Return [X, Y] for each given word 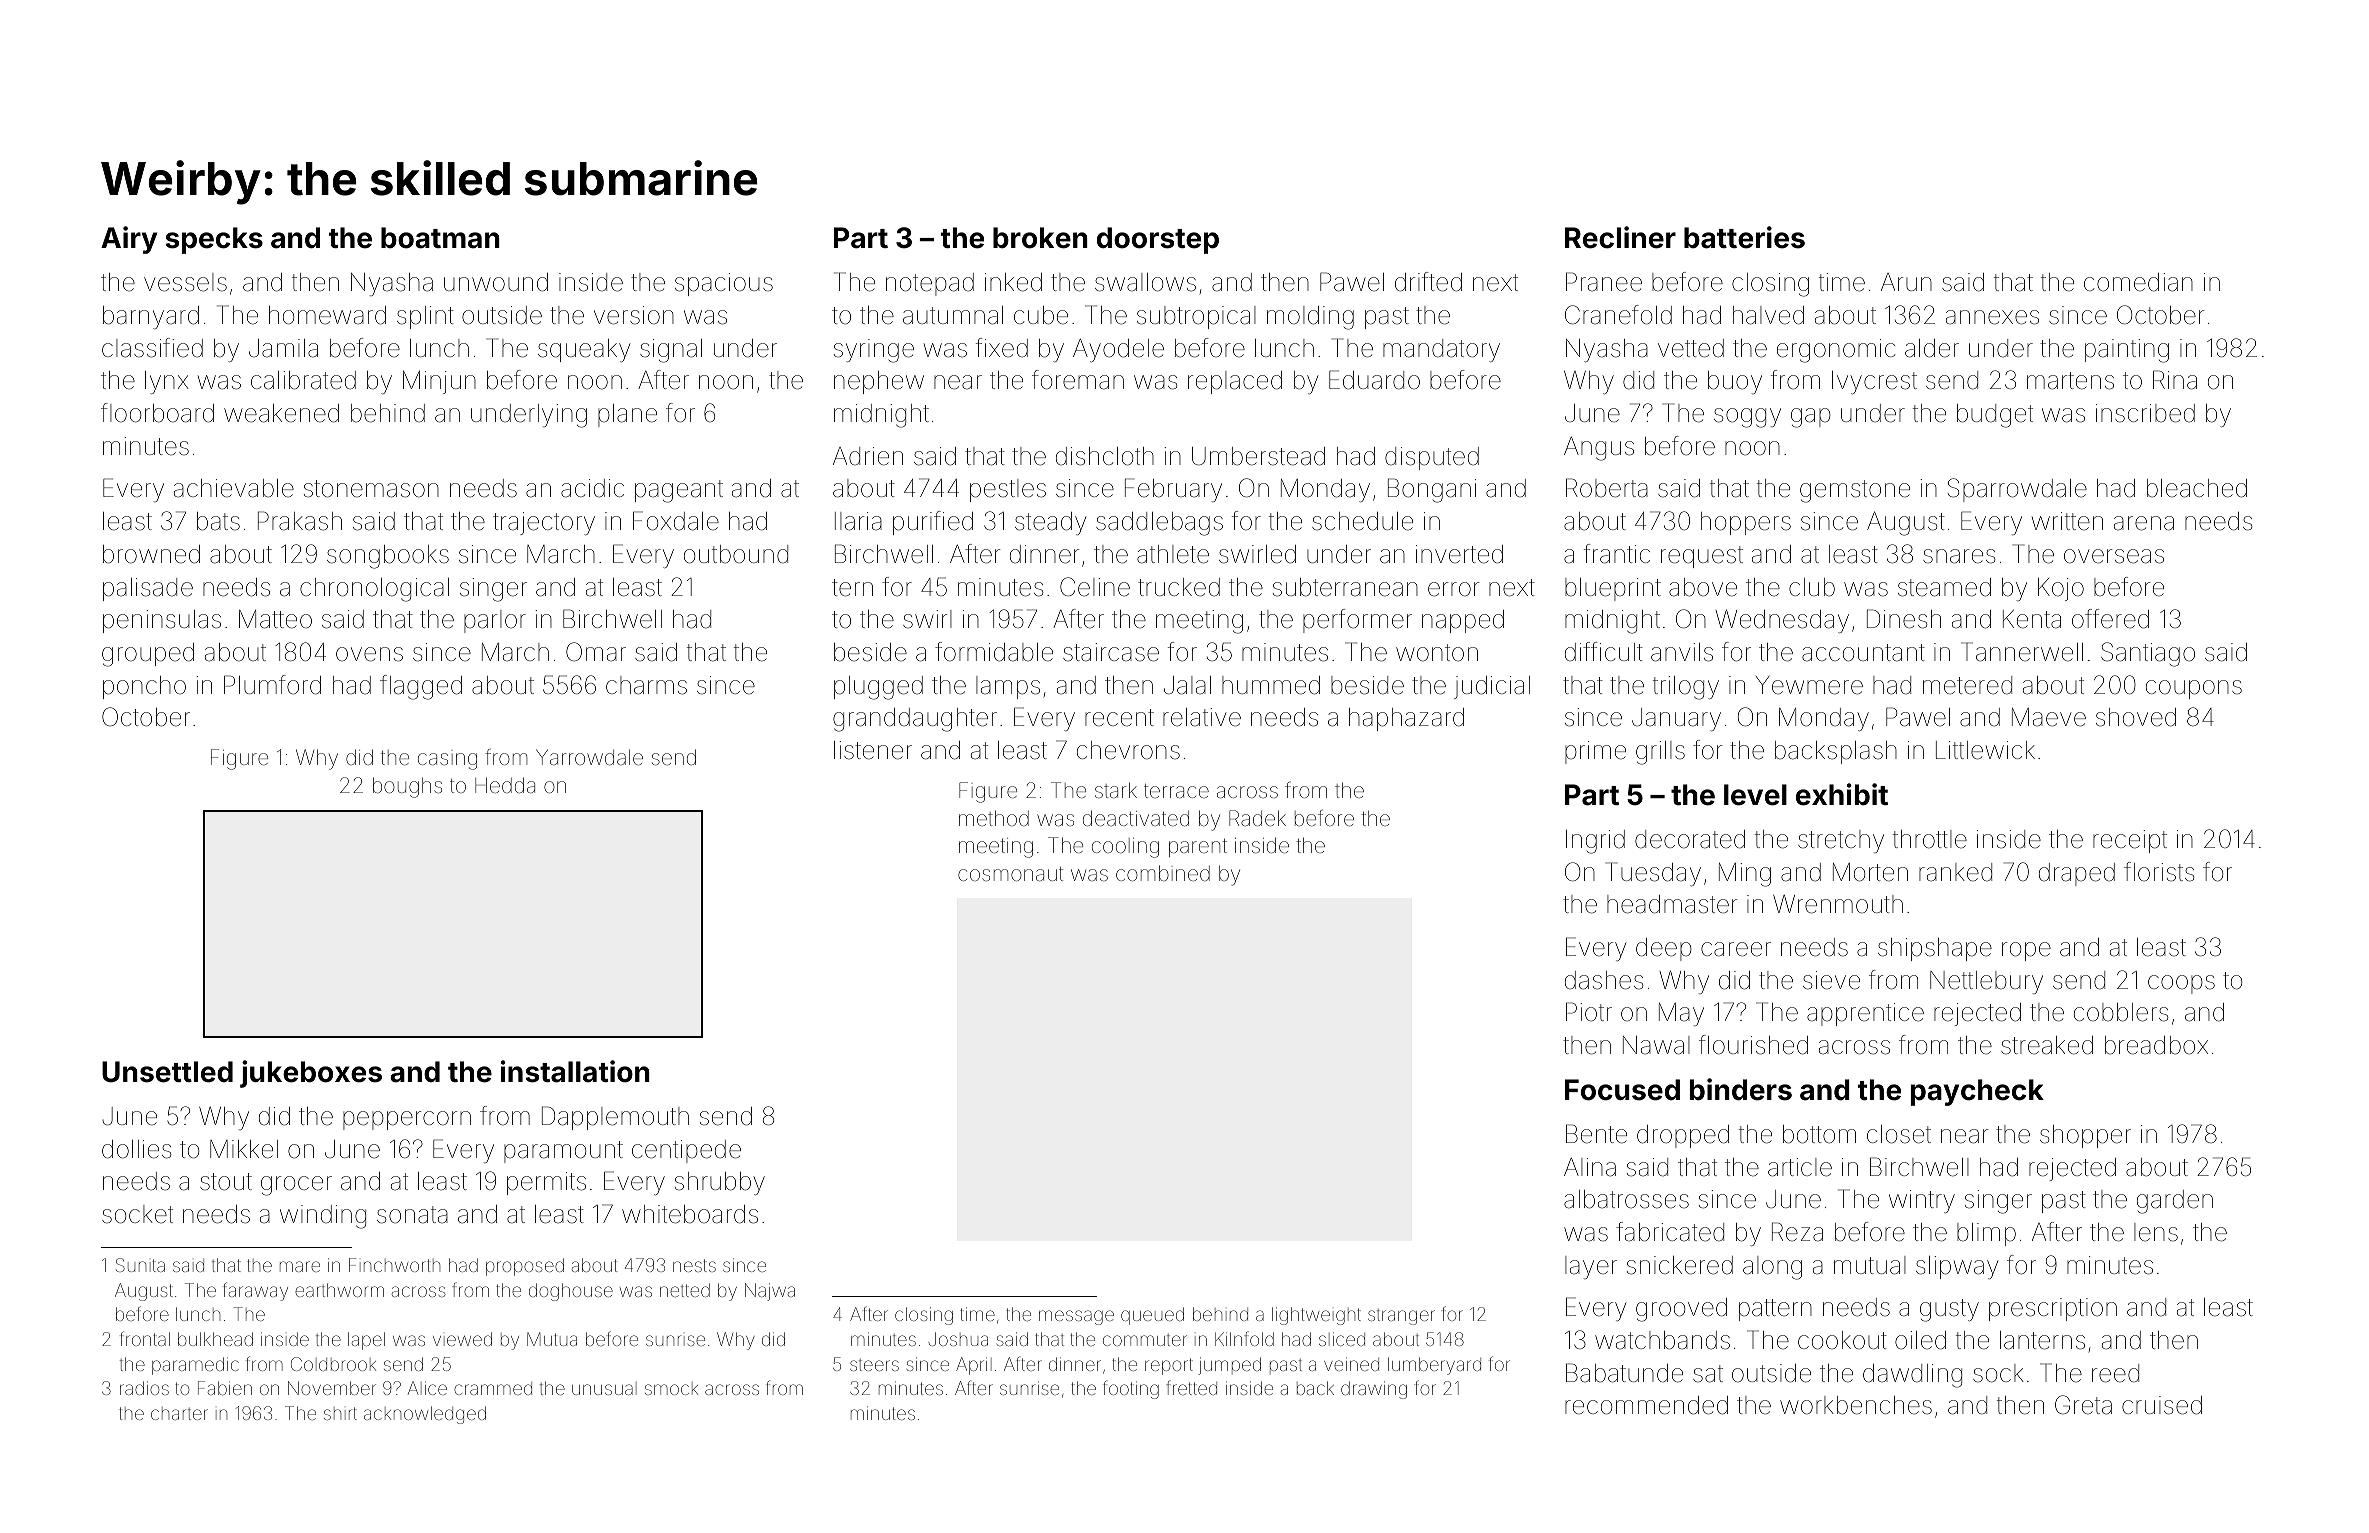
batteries [1744, 237]
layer [1591, 1267]
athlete [1173, 554]
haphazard [1406, 719]
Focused [1622, 1090]
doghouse [571, 1292]
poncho [144, 687]
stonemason [371, 489]
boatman [440, 238]
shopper [2085, 1136]
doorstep [1158, 240]
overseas [2114, 556]
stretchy [1841, 841]
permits [546, 1183]
